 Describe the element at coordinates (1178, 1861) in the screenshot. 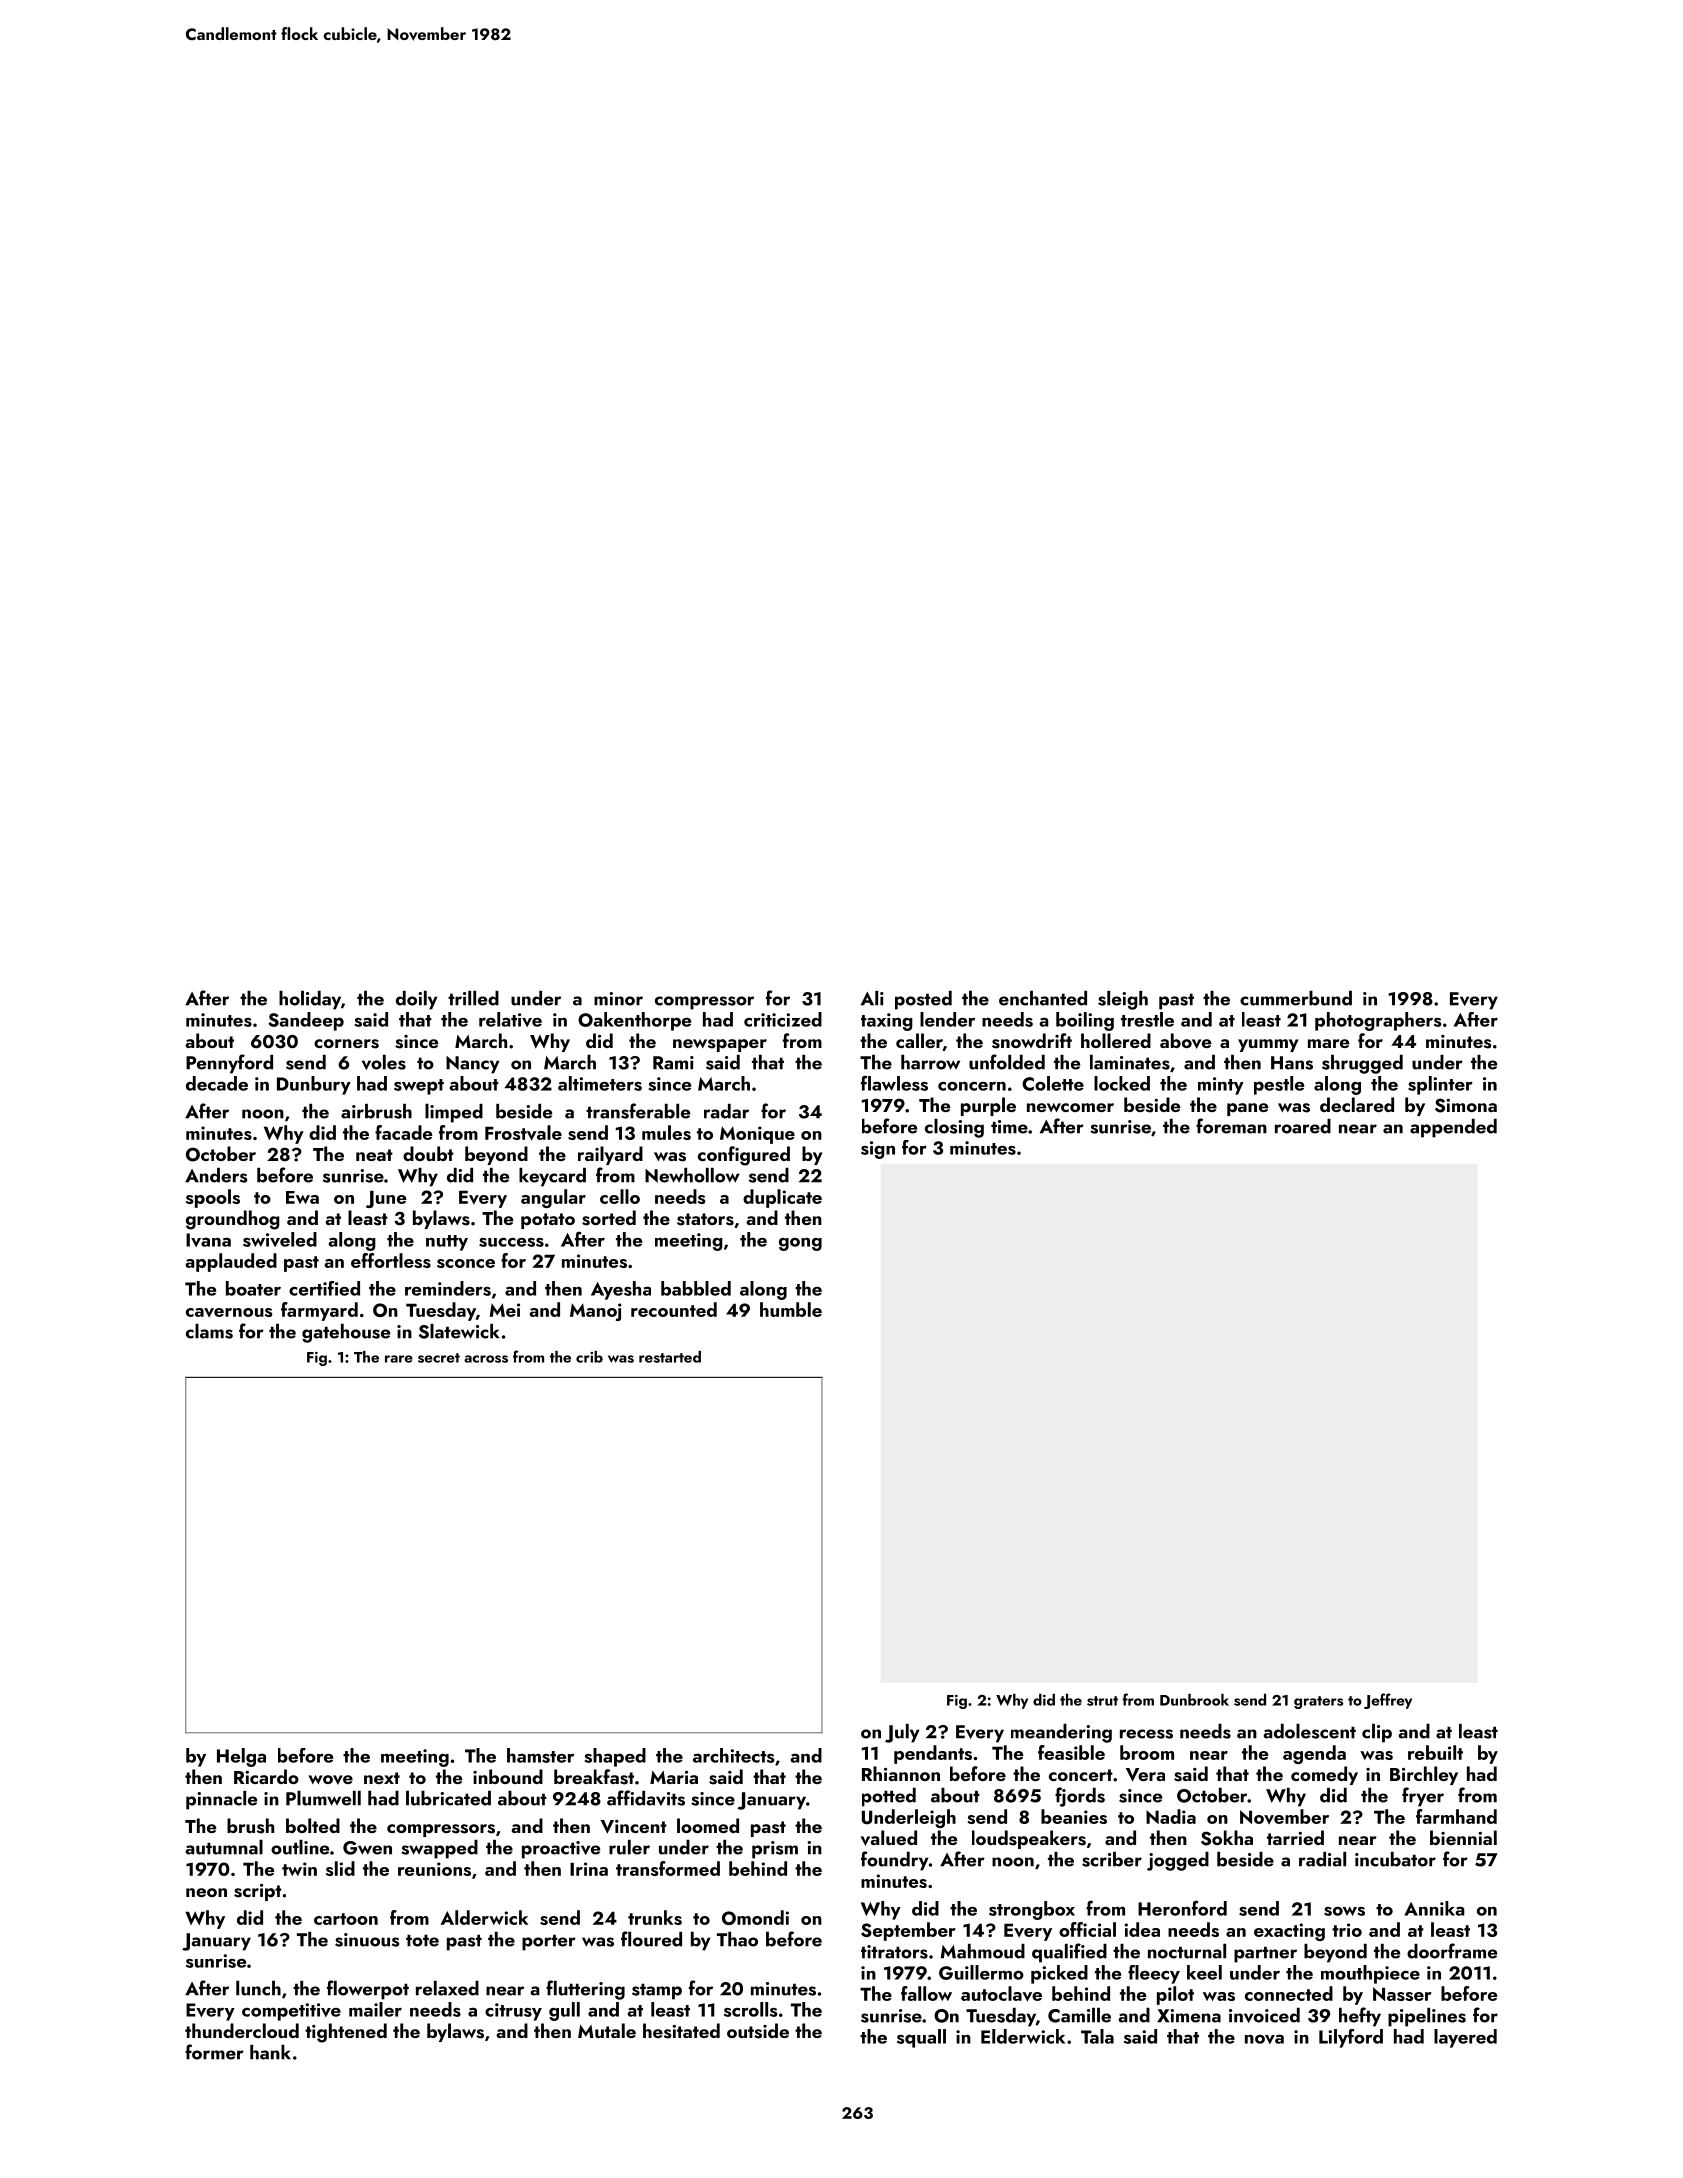

I see `jogged` at that location.
